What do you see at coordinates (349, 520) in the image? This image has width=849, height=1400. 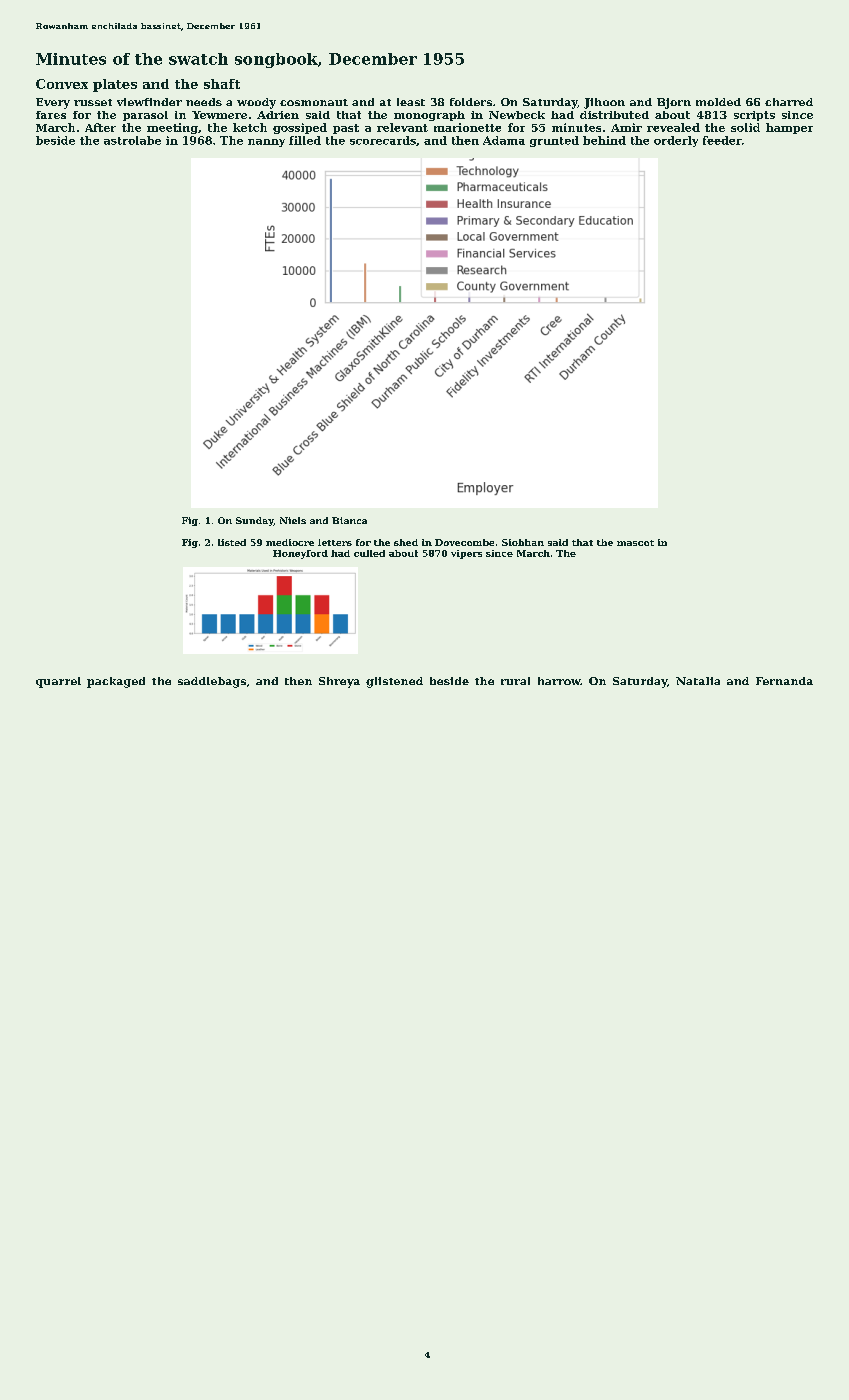 I see `Bianca` at bounding box center [349, 520].
